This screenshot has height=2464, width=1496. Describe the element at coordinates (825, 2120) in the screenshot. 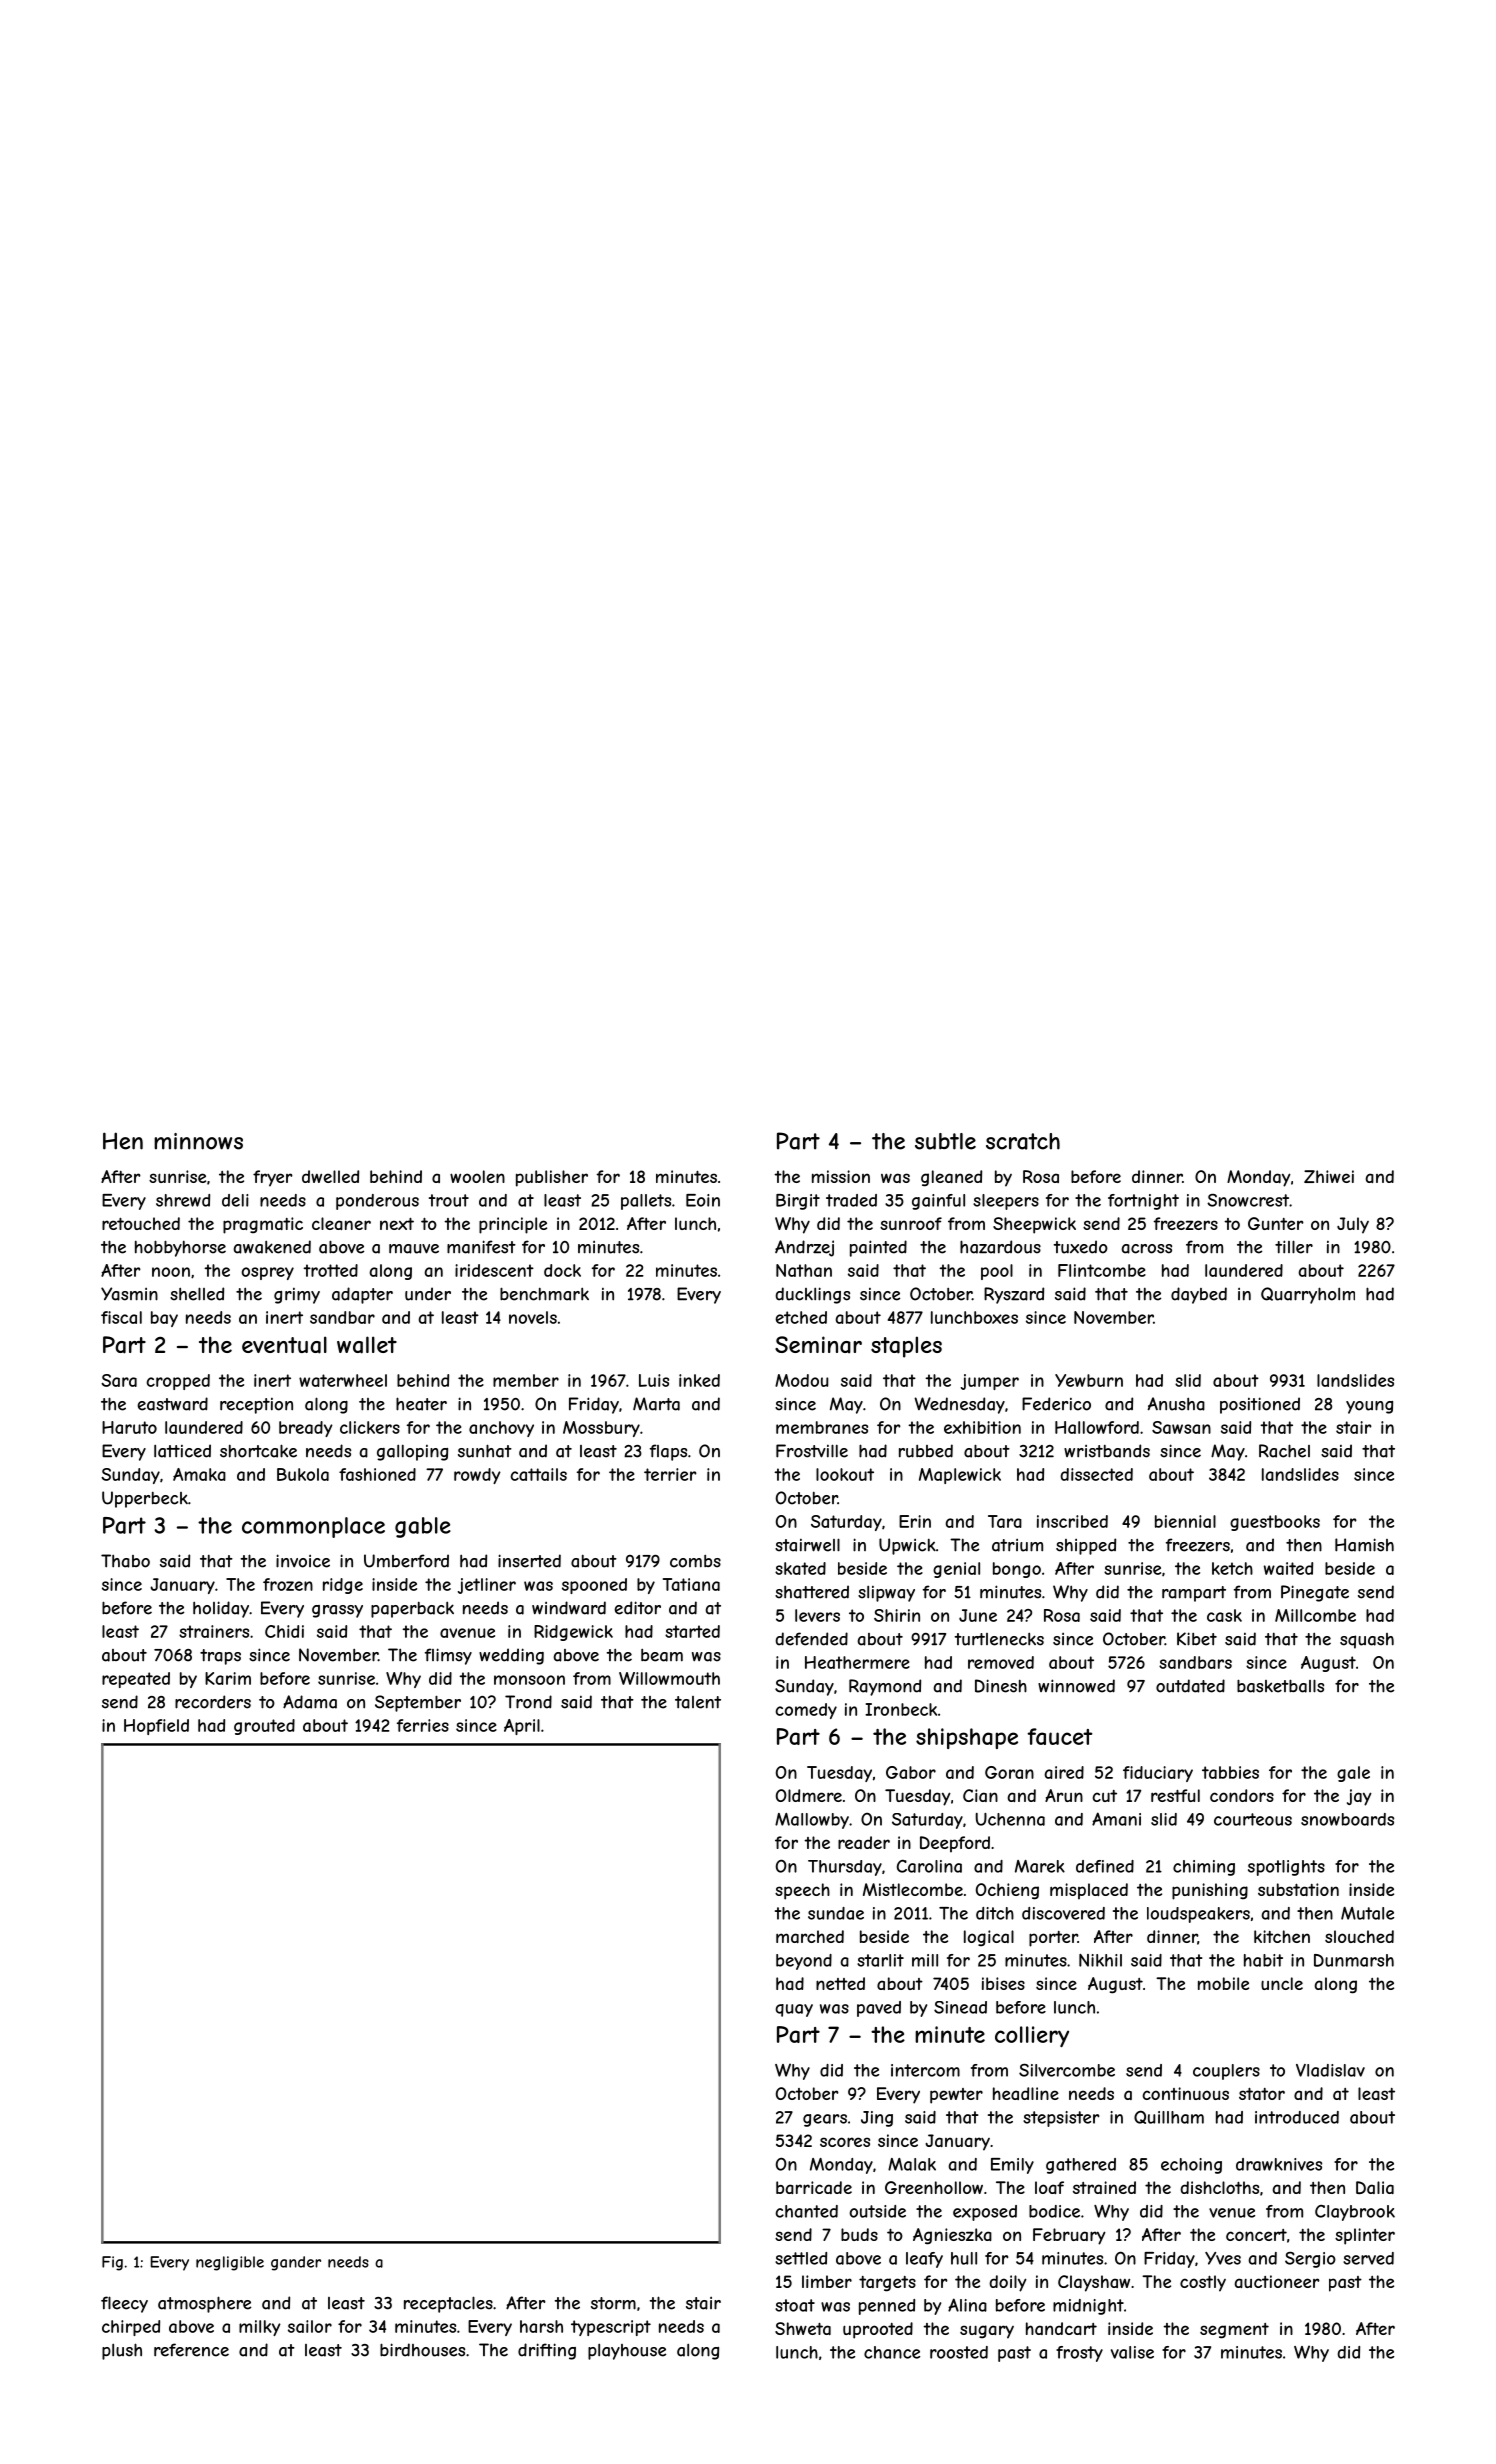

I see `gears` at that location.
